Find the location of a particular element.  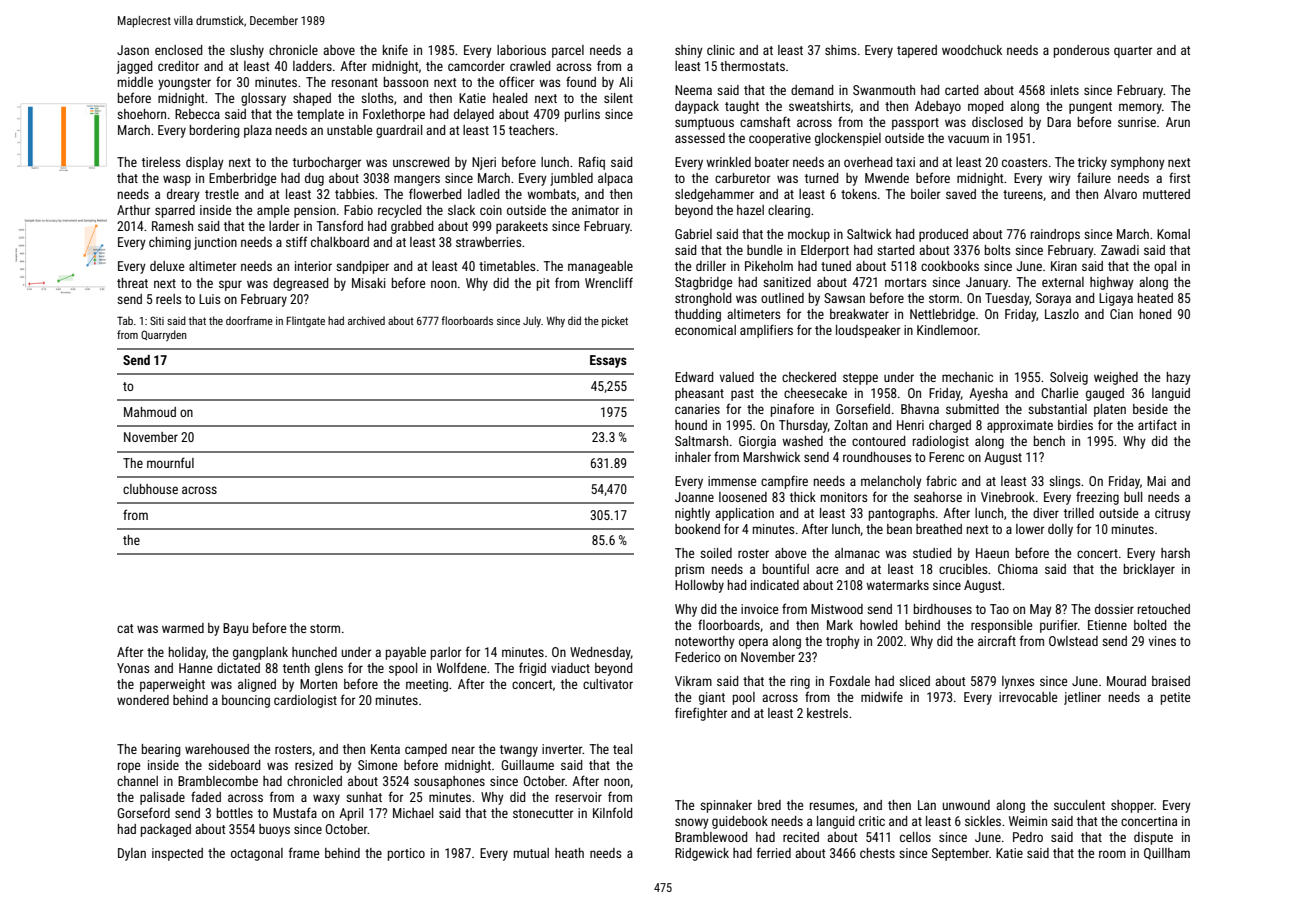

picket is located at coordinates (615, 322).
